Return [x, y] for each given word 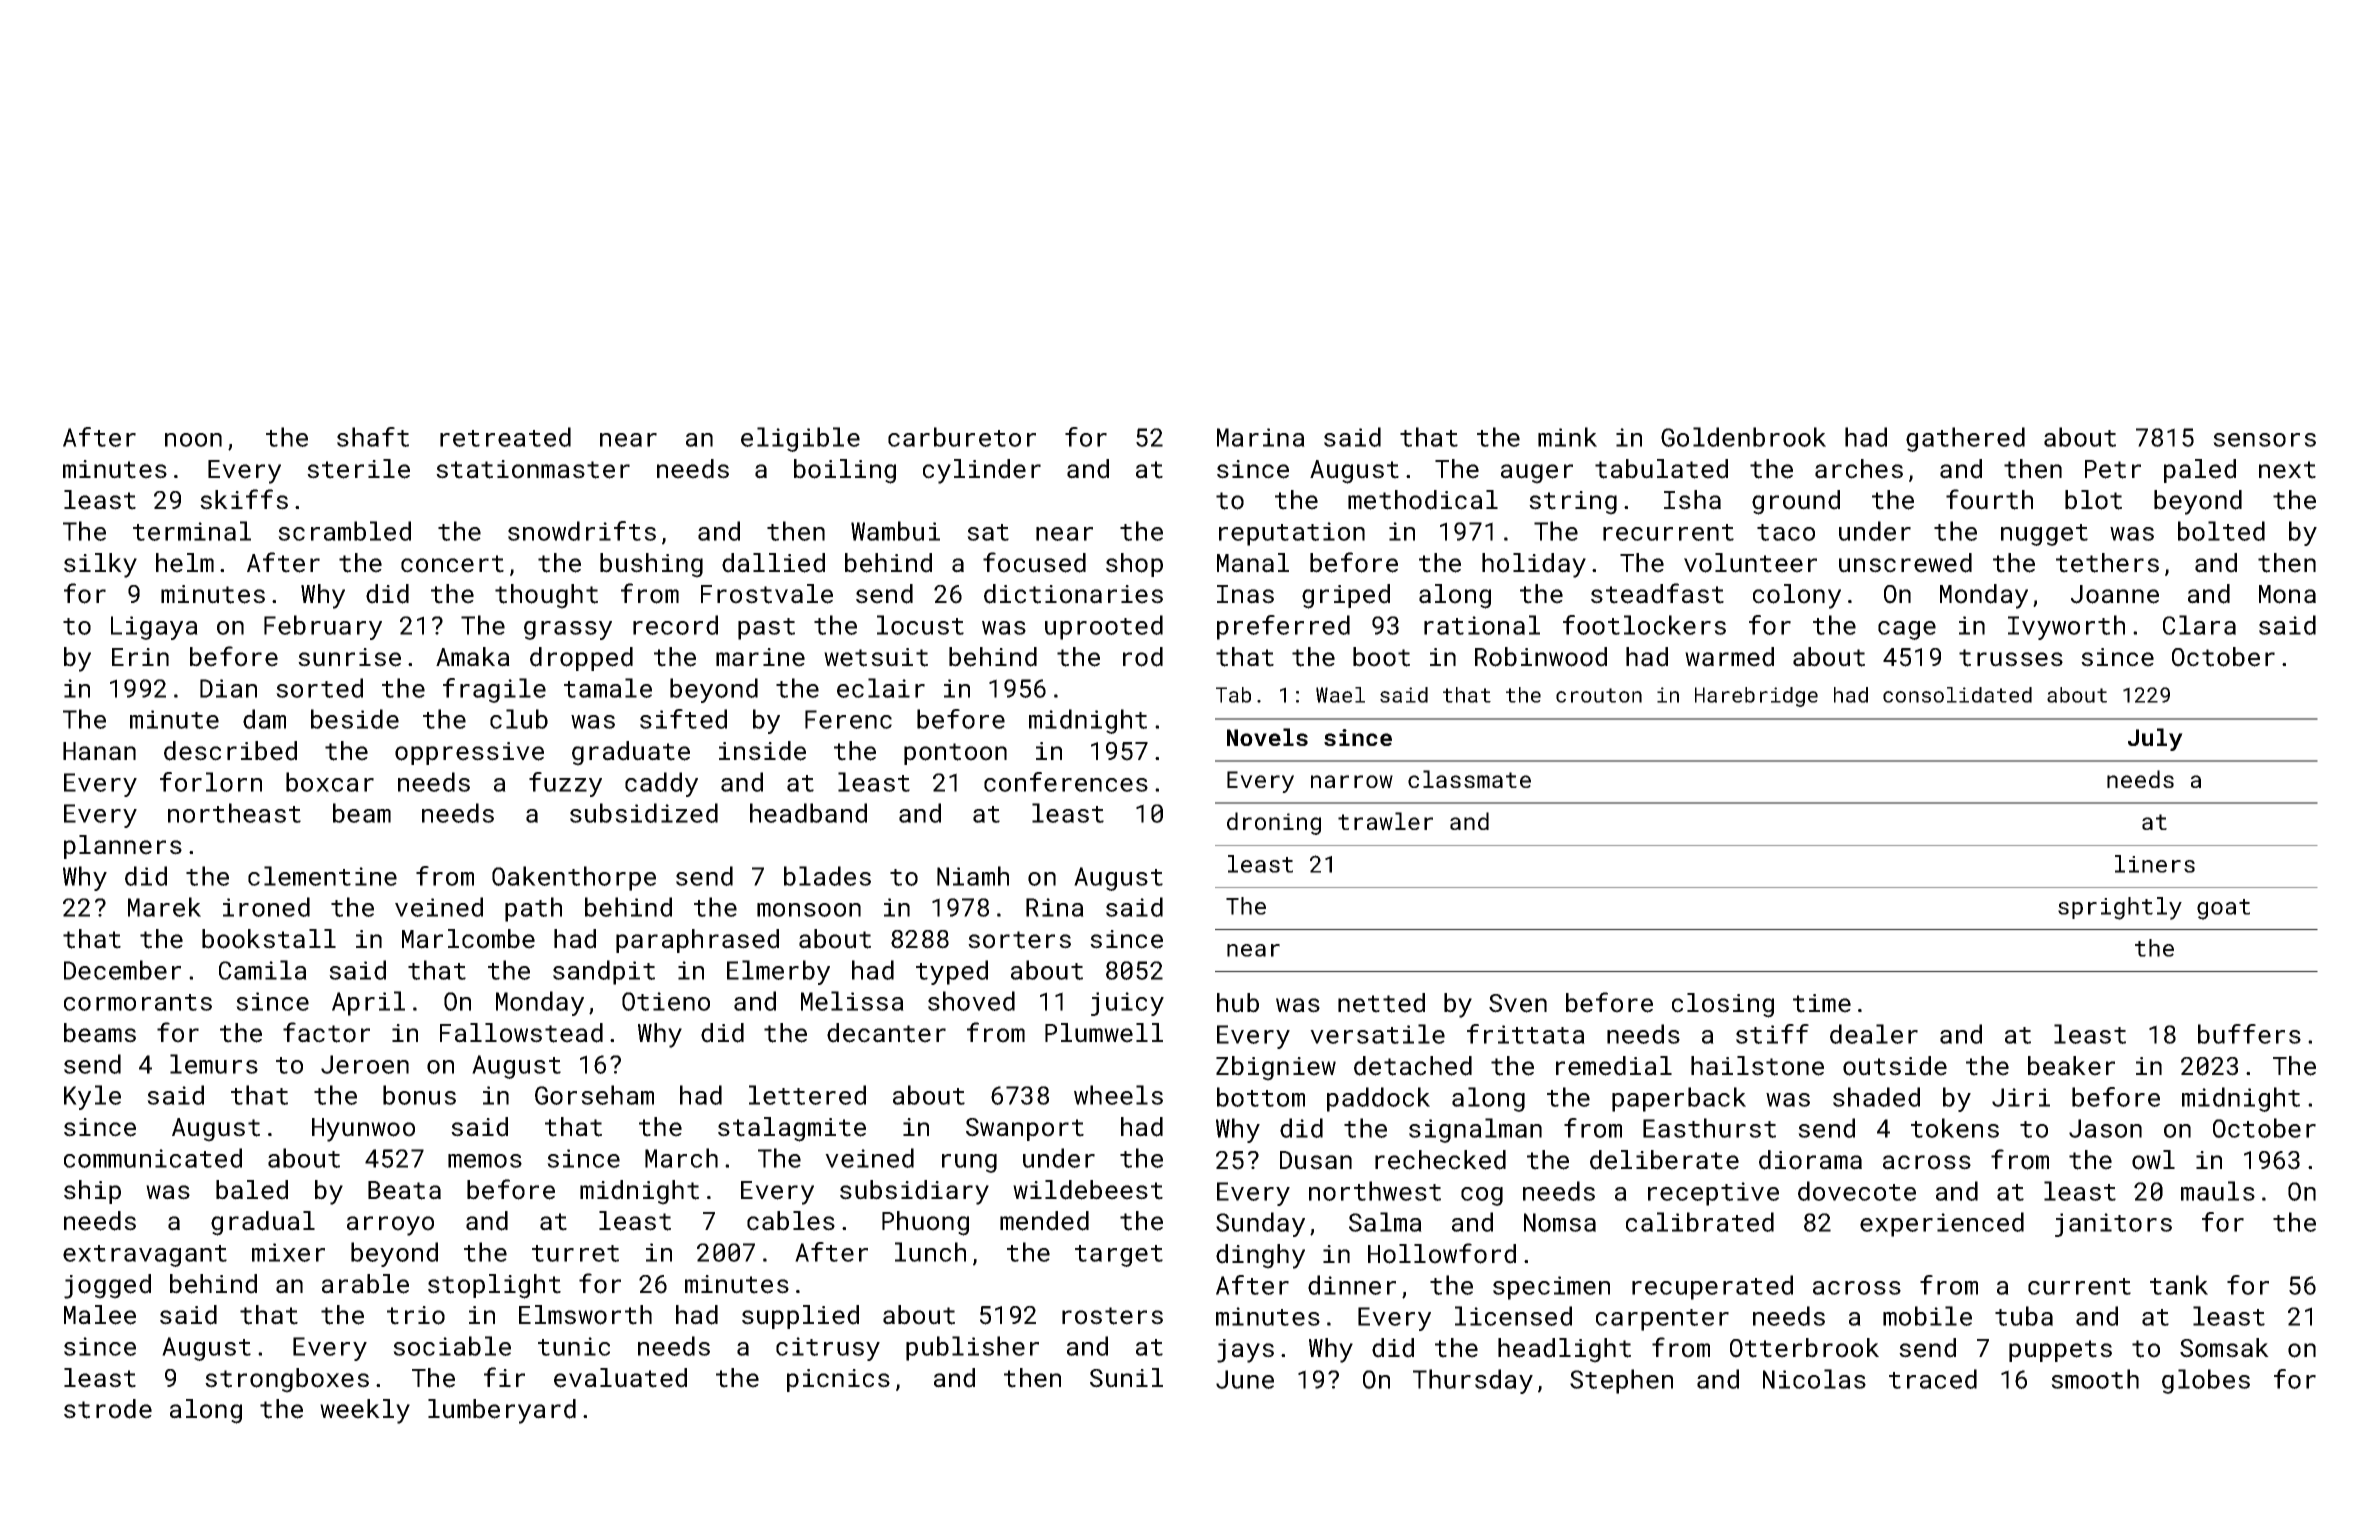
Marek [164, 907]
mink [1567, 437]
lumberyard [502, 1411]
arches [1859, 469]
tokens [1955, 1128]
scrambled [344, 531]
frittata [1526, 1034]
